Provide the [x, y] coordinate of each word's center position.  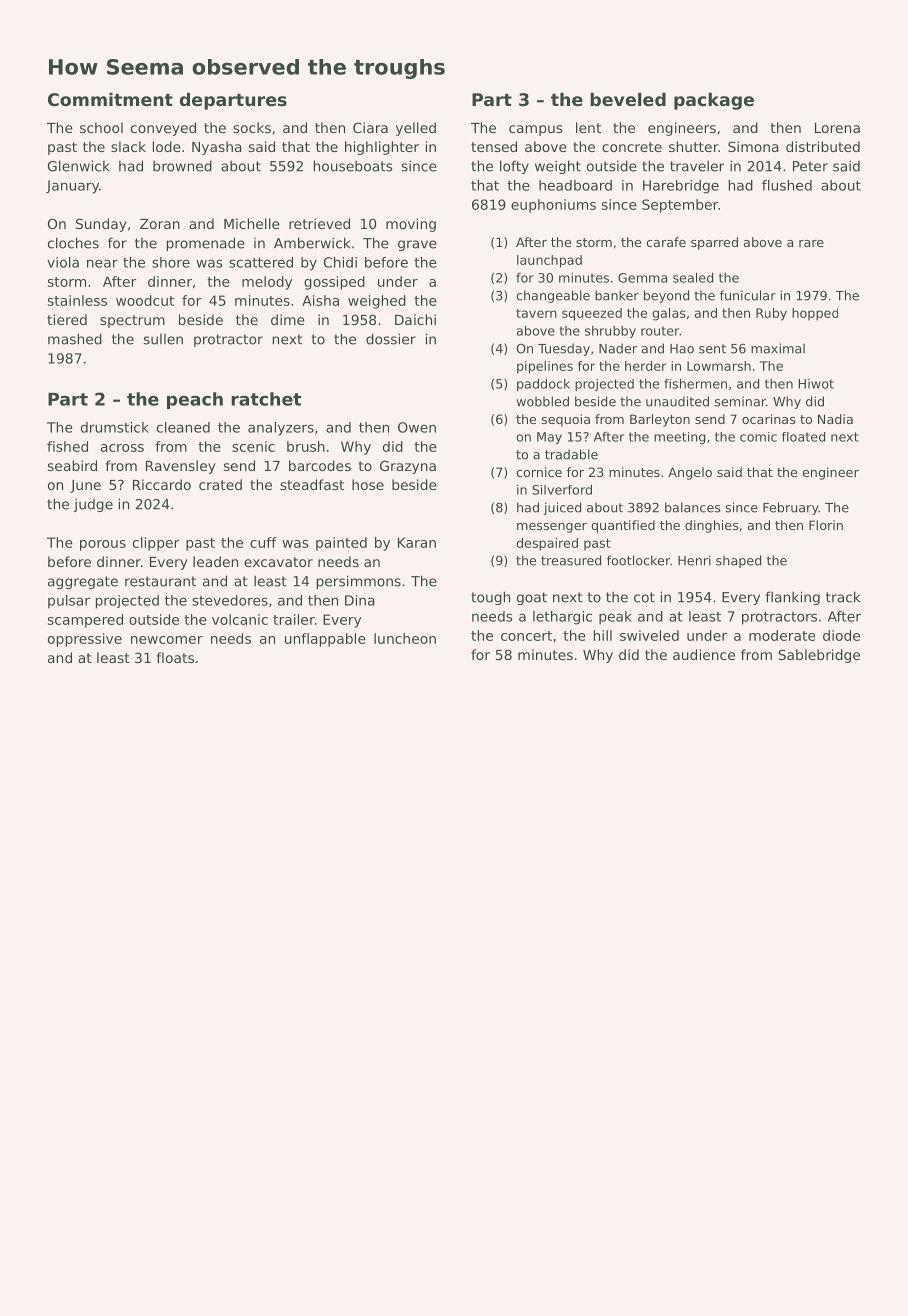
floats [175, 657]
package [714, 101]
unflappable [325, 640]
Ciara [370, 127]
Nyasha [217, 148]
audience [704, 654]
